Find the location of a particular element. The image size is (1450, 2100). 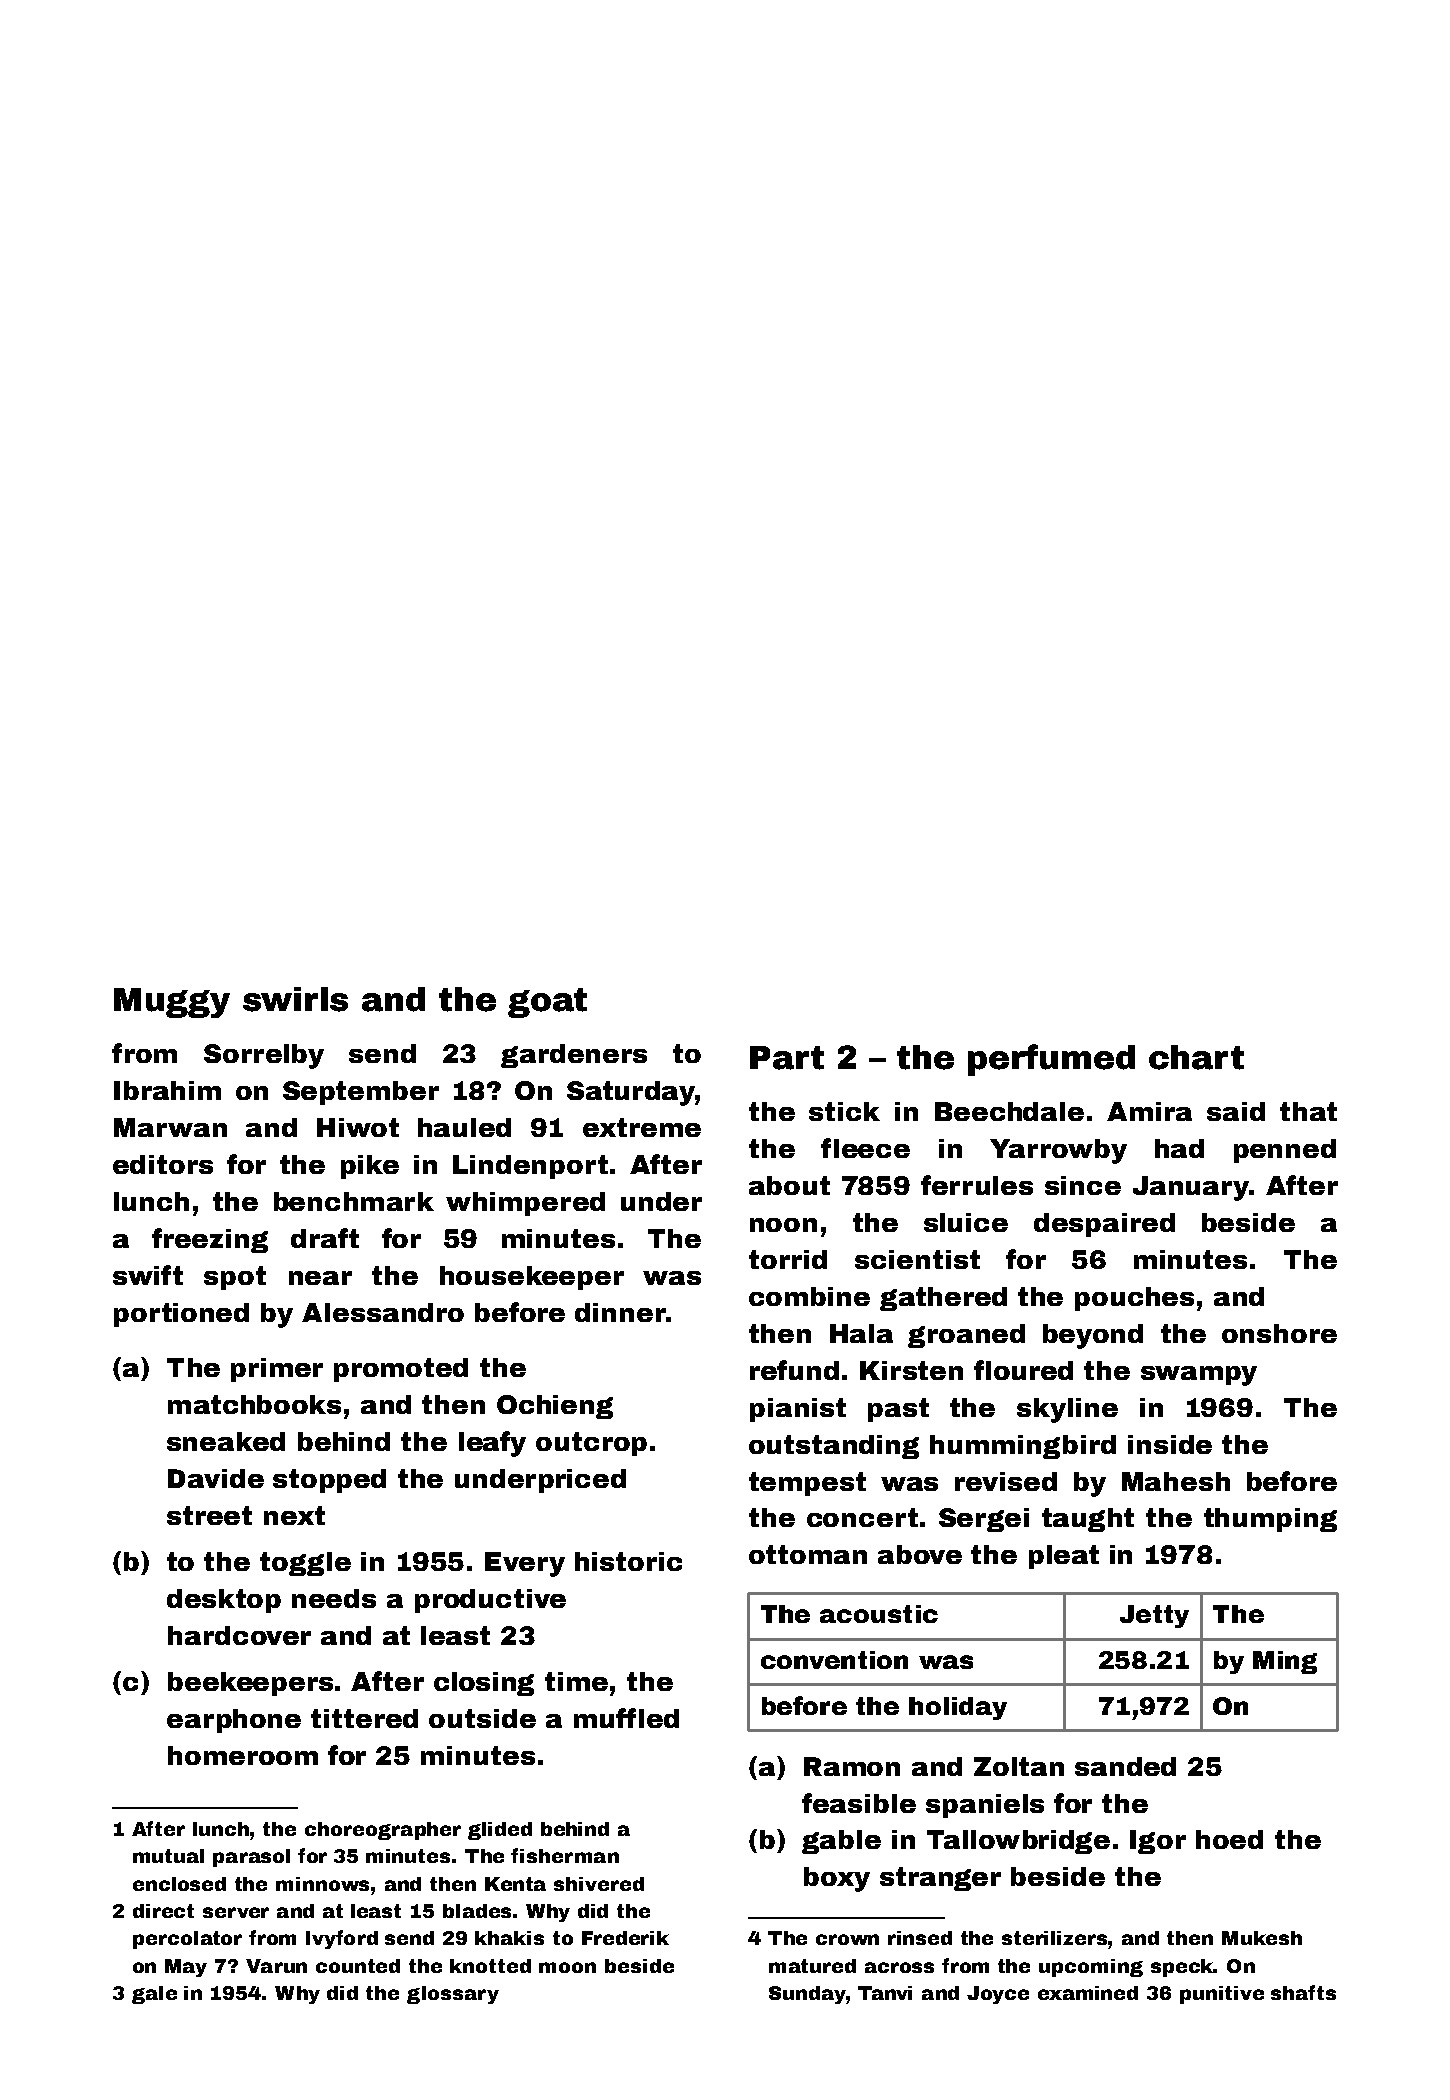

swirls is located at coordinates (295, 999).
